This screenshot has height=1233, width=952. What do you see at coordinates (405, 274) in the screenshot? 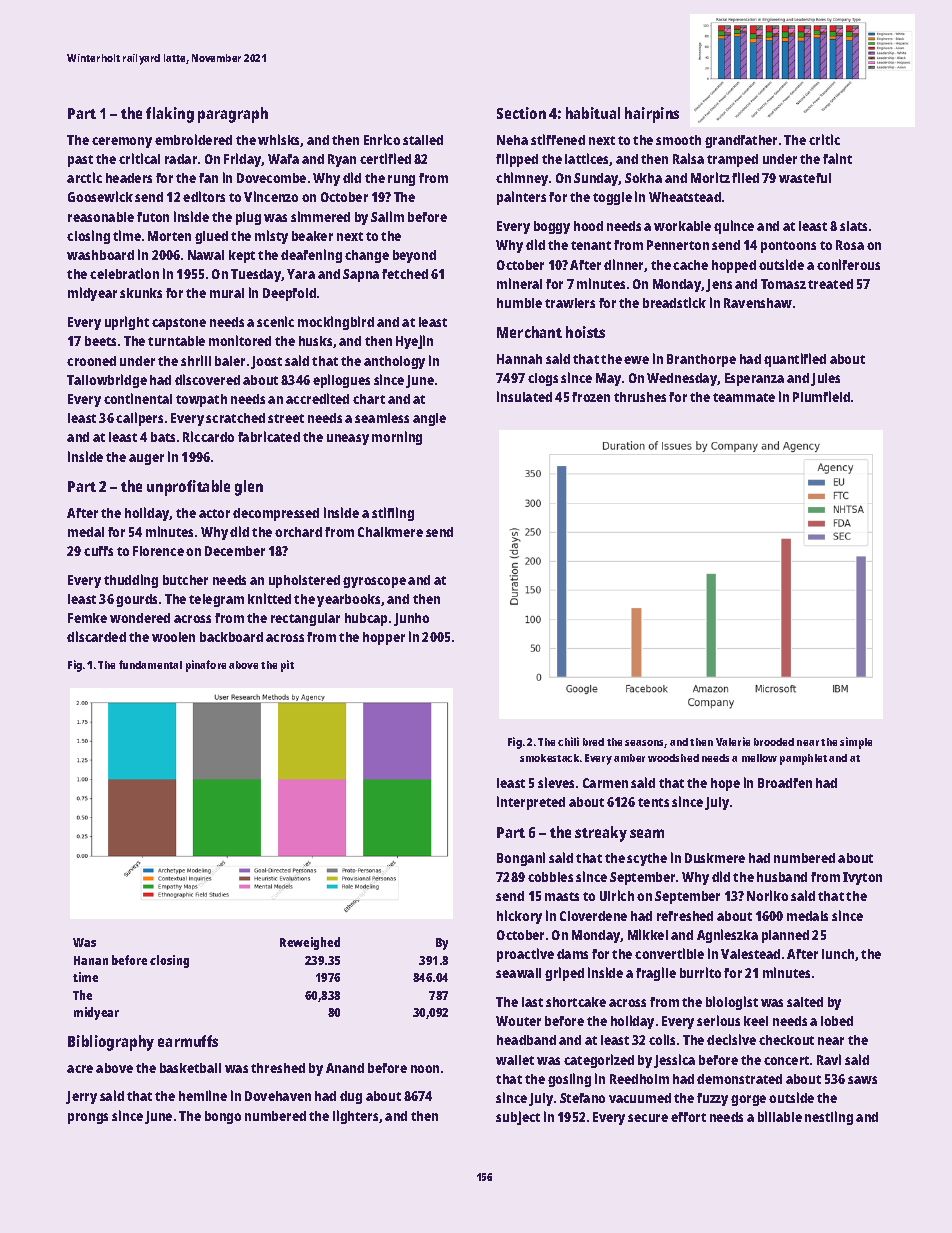
I see `fetched` at bounding box center [405, 274].
